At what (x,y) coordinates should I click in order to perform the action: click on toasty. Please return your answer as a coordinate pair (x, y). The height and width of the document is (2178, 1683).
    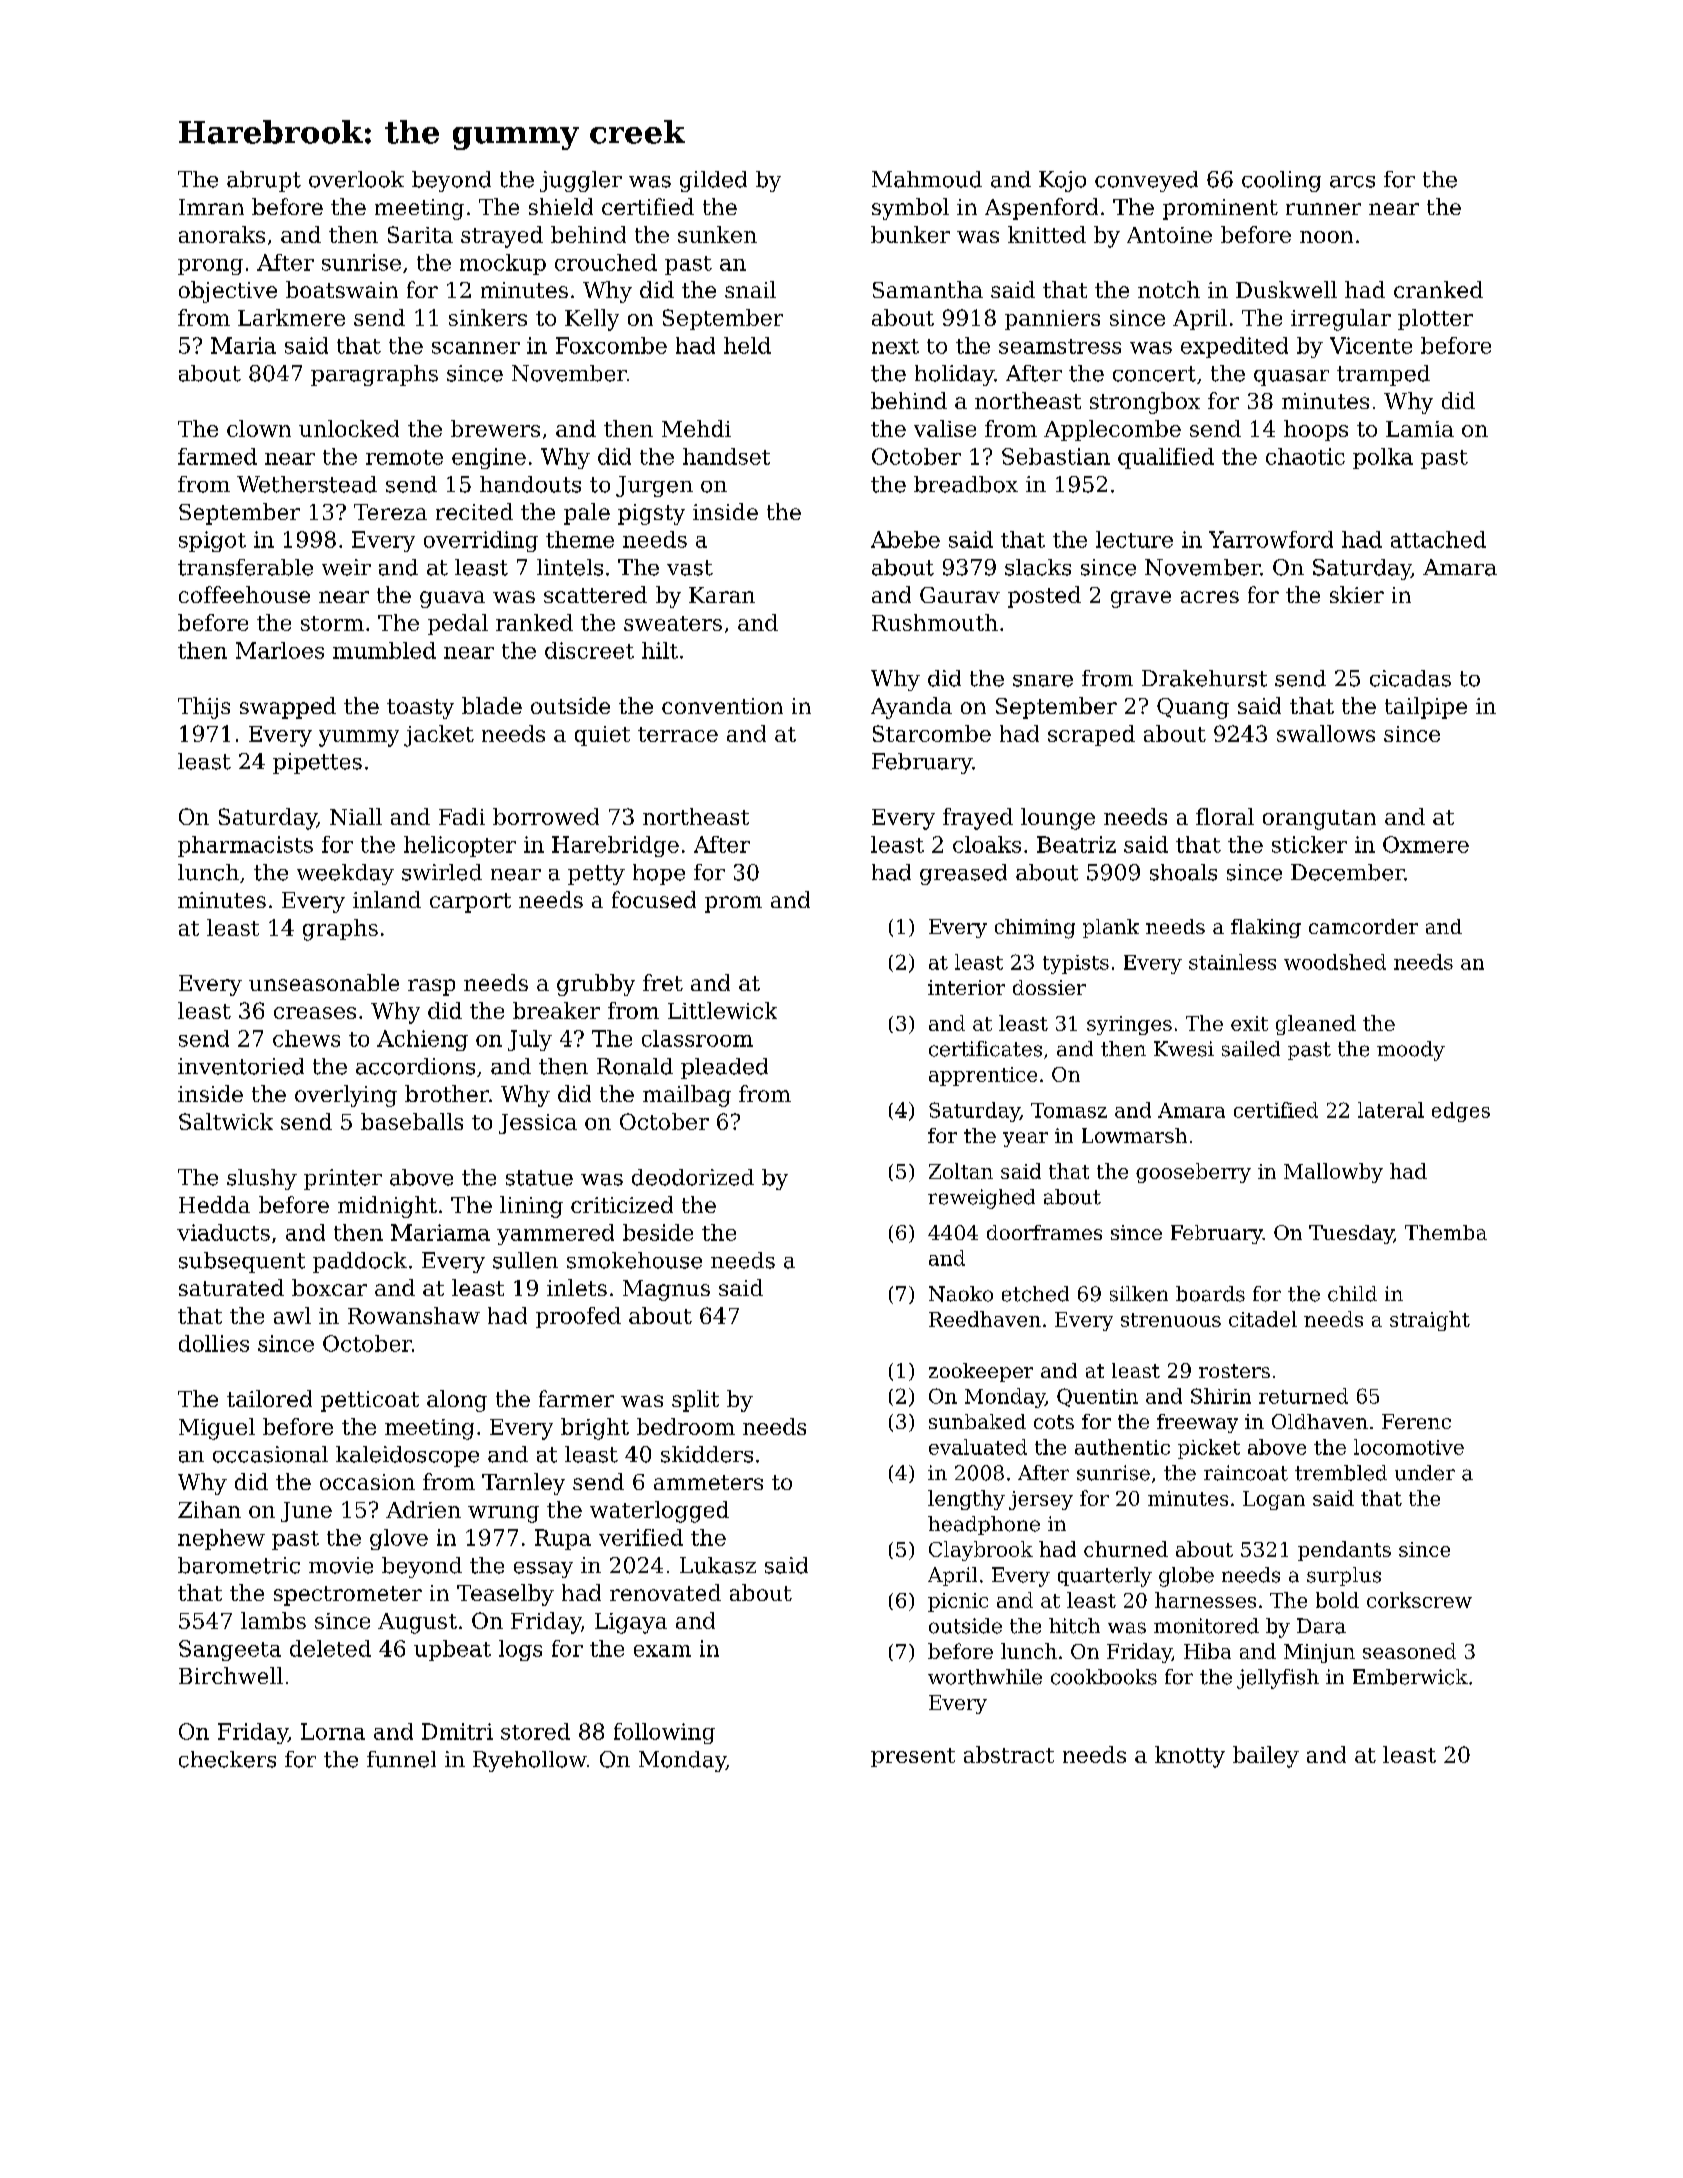
    Looking at the image, I should click on (420, 709).
